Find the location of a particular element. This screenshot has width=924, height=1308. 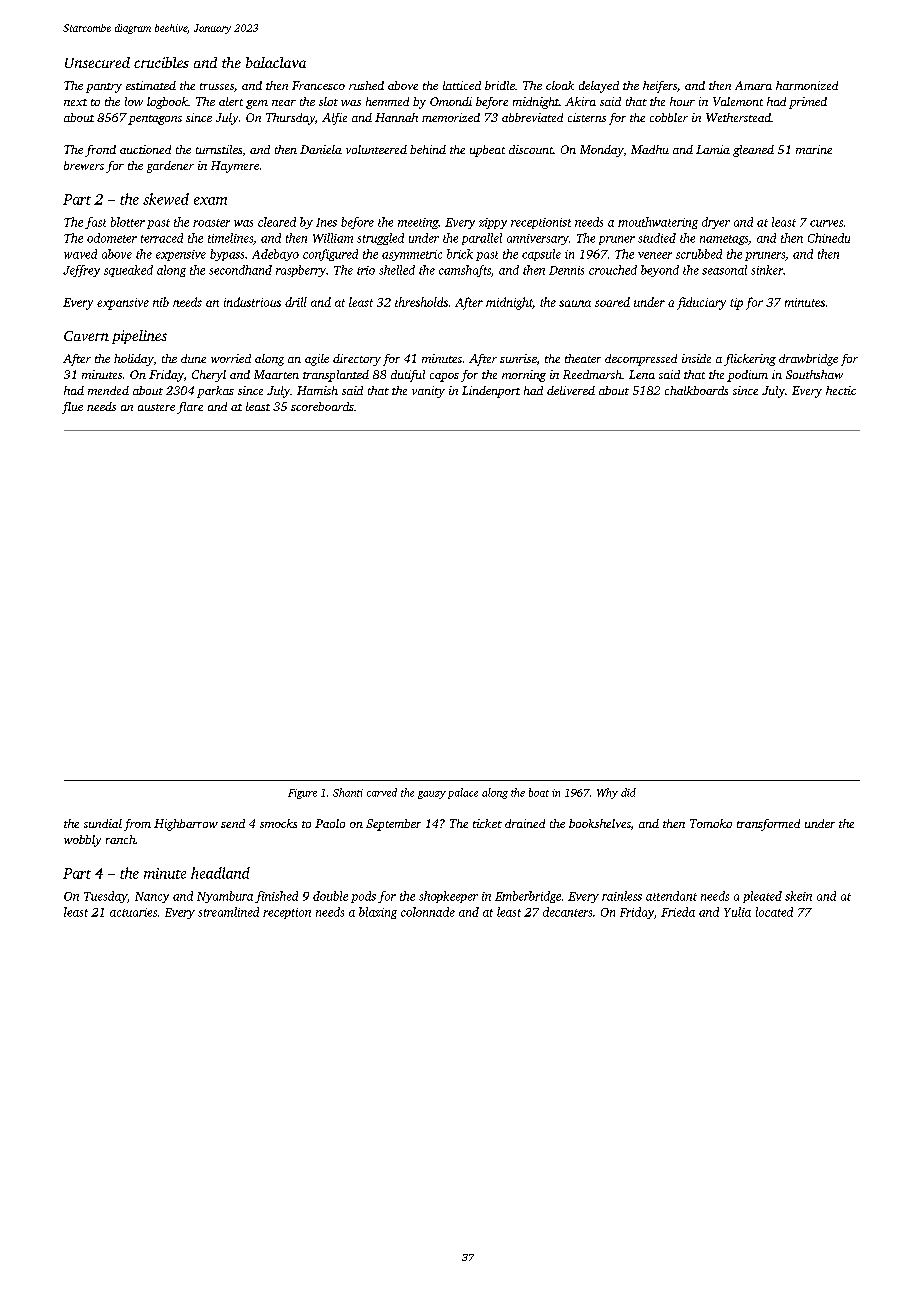

double is located at coordinates (330, 896).
